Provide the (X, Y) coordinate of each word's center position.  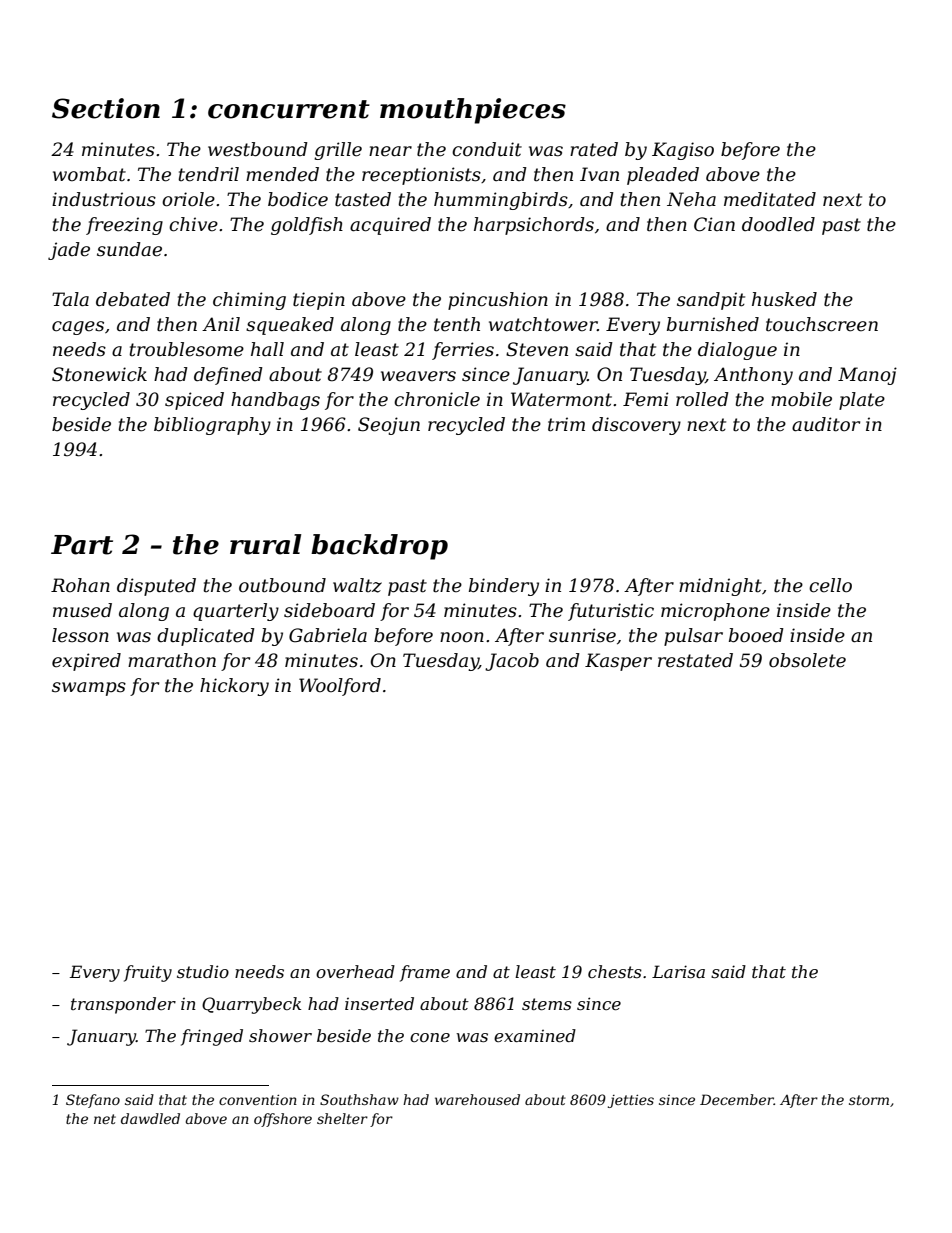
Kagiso (683, 151)
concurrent (289, 109)
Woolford (340, 687)
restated (695, 660)
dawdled (150, 1118)
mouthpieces (473, 111)
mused (82, 610)
